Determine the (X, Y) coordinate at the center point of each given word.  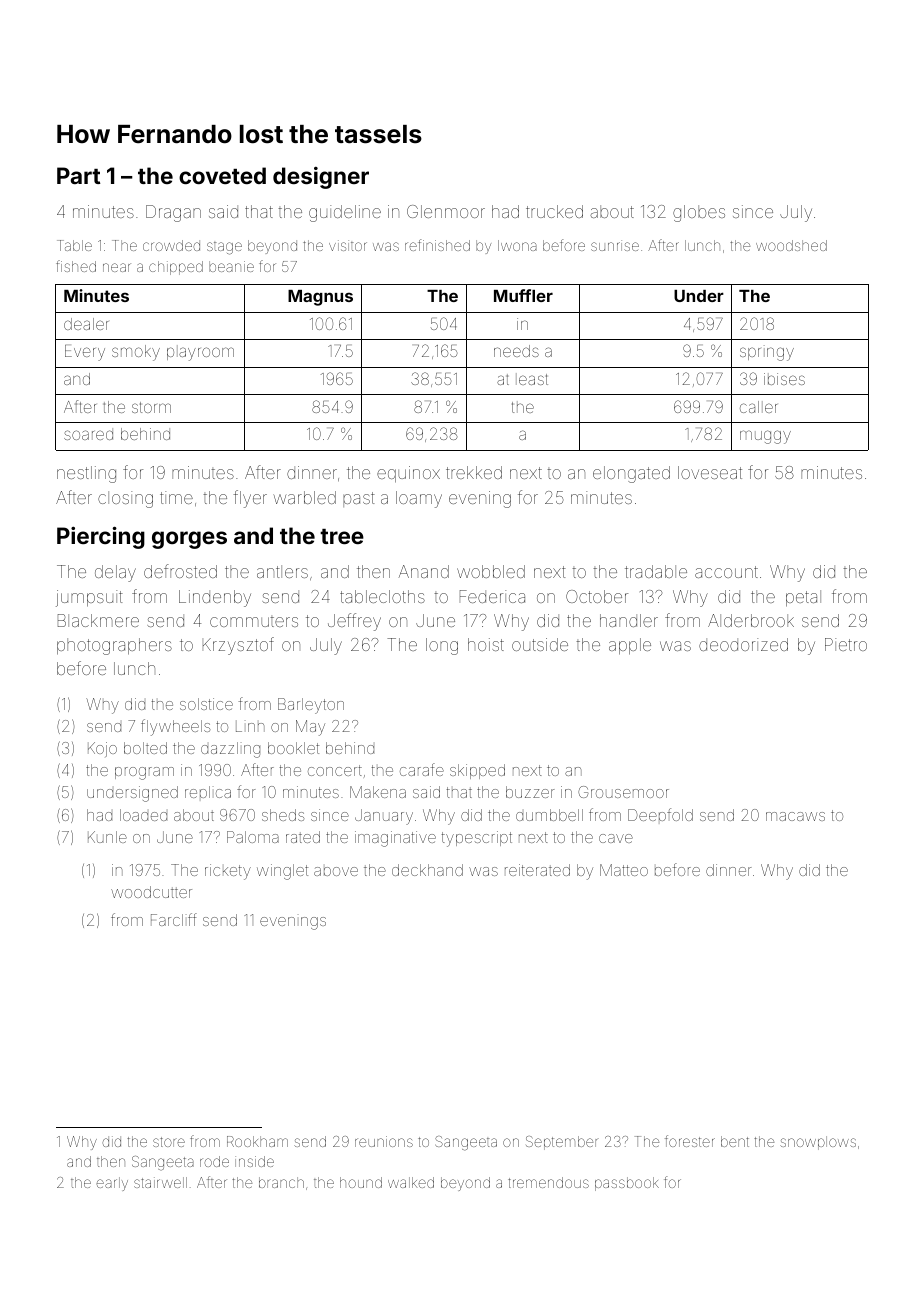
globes (699, 213)
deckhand (427, 870)
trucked (554, 211)
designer (321, 178)
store (169, 1142)
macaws (795, 816)
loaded (143, 815)
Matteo (624, 870)
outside (540, 644)
